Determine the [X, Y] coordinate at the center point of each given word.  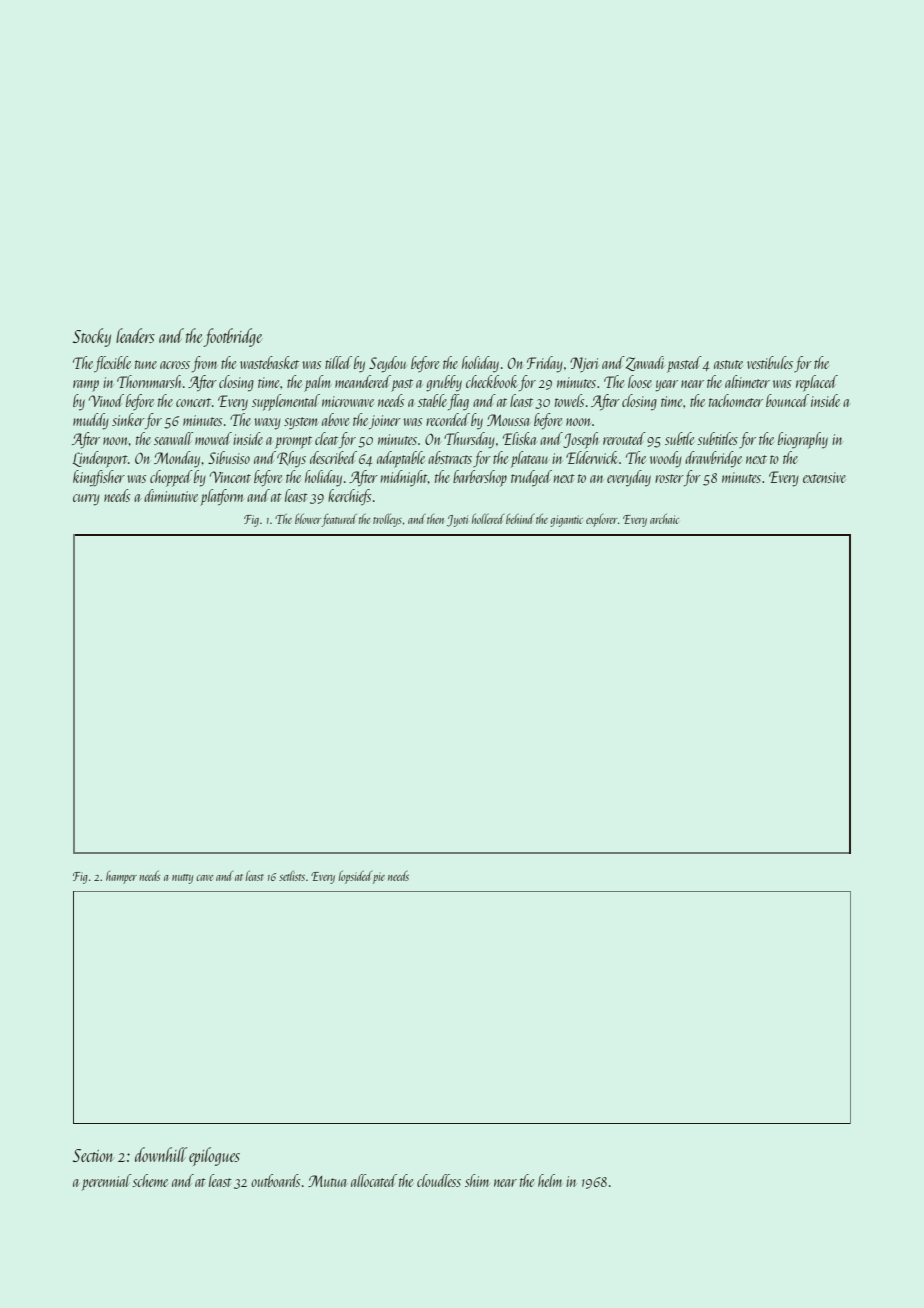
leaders [135, 335]
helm [550, 1180]
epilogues [214, 1156]
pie [379, 878]
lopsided [355, 877]
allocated [374, 1180]
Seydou [387, 364]
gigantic [566, 521]
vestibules [770, 362]
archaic [664, 519]
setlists [292, 876]
